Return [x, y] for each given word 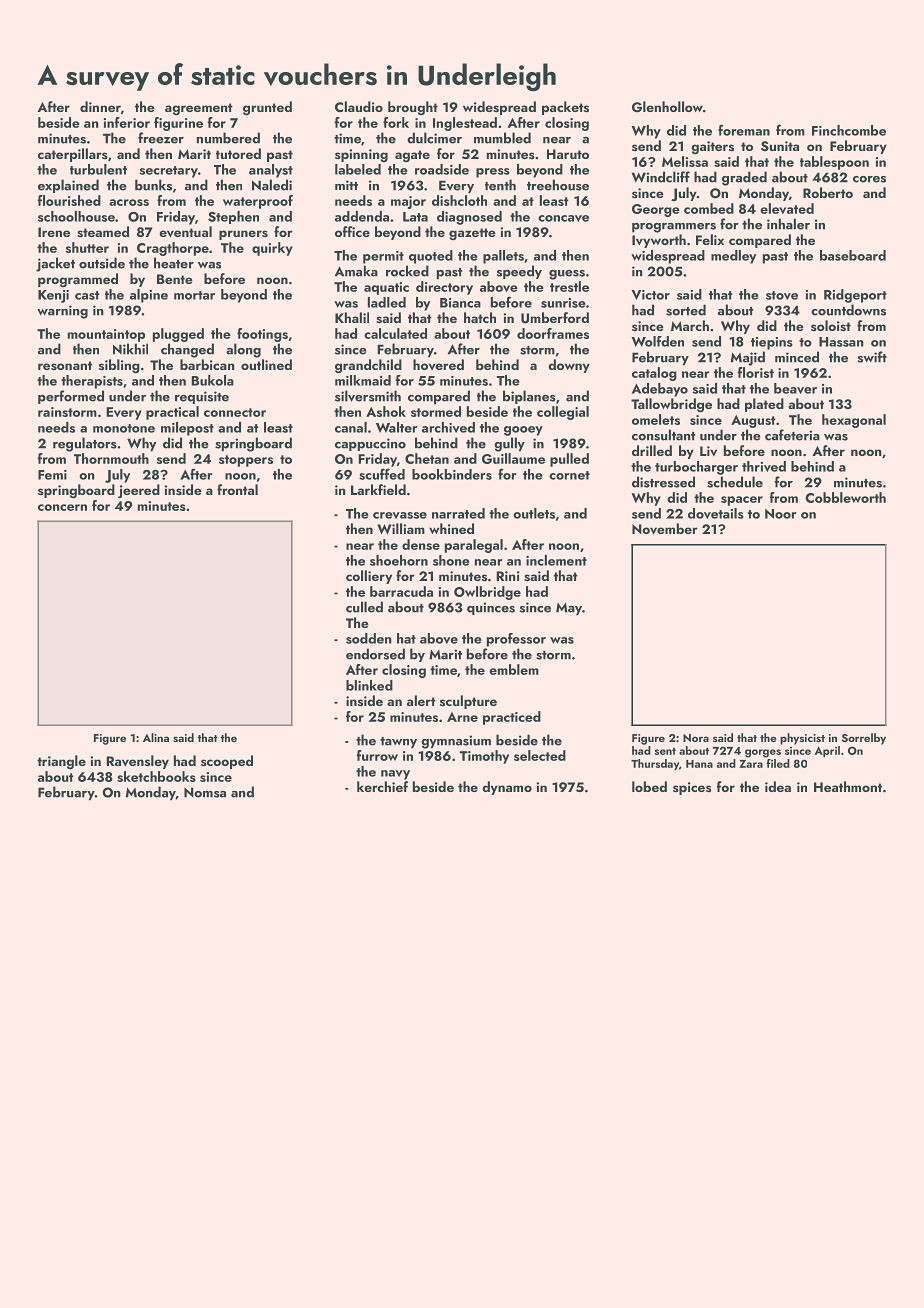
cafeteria [792, 435]
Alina [156, 737]
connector [235, 412]
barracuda [401, 591]
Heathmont [848, 786]
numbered [228, 138]
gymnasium [456, 742]
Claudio [359, 106]
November [665, 529]
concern [62, 507]
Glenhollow [667, 107]
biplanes [529, 397]
